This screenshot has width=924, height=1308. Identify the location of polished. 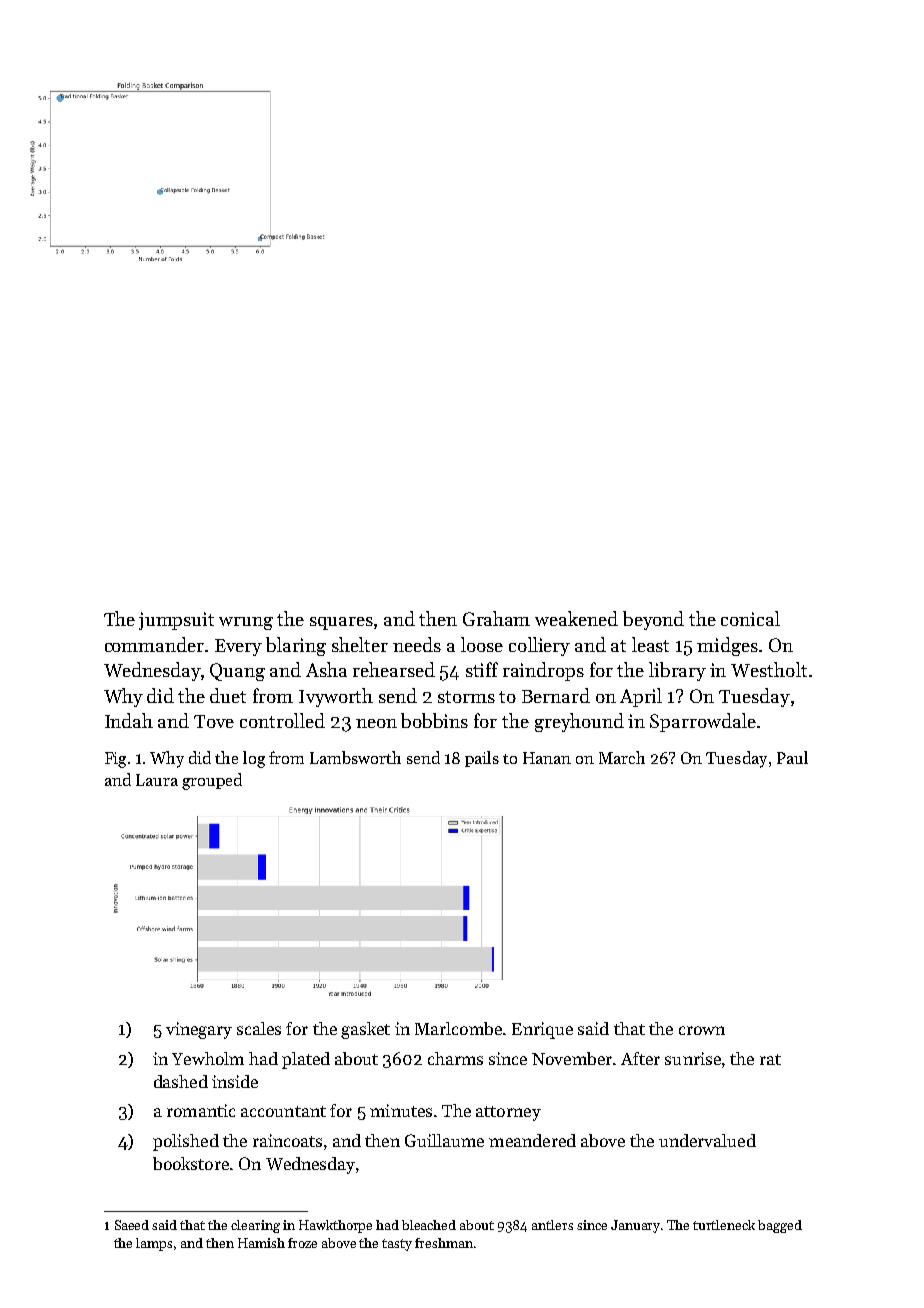
(186, 1142).
